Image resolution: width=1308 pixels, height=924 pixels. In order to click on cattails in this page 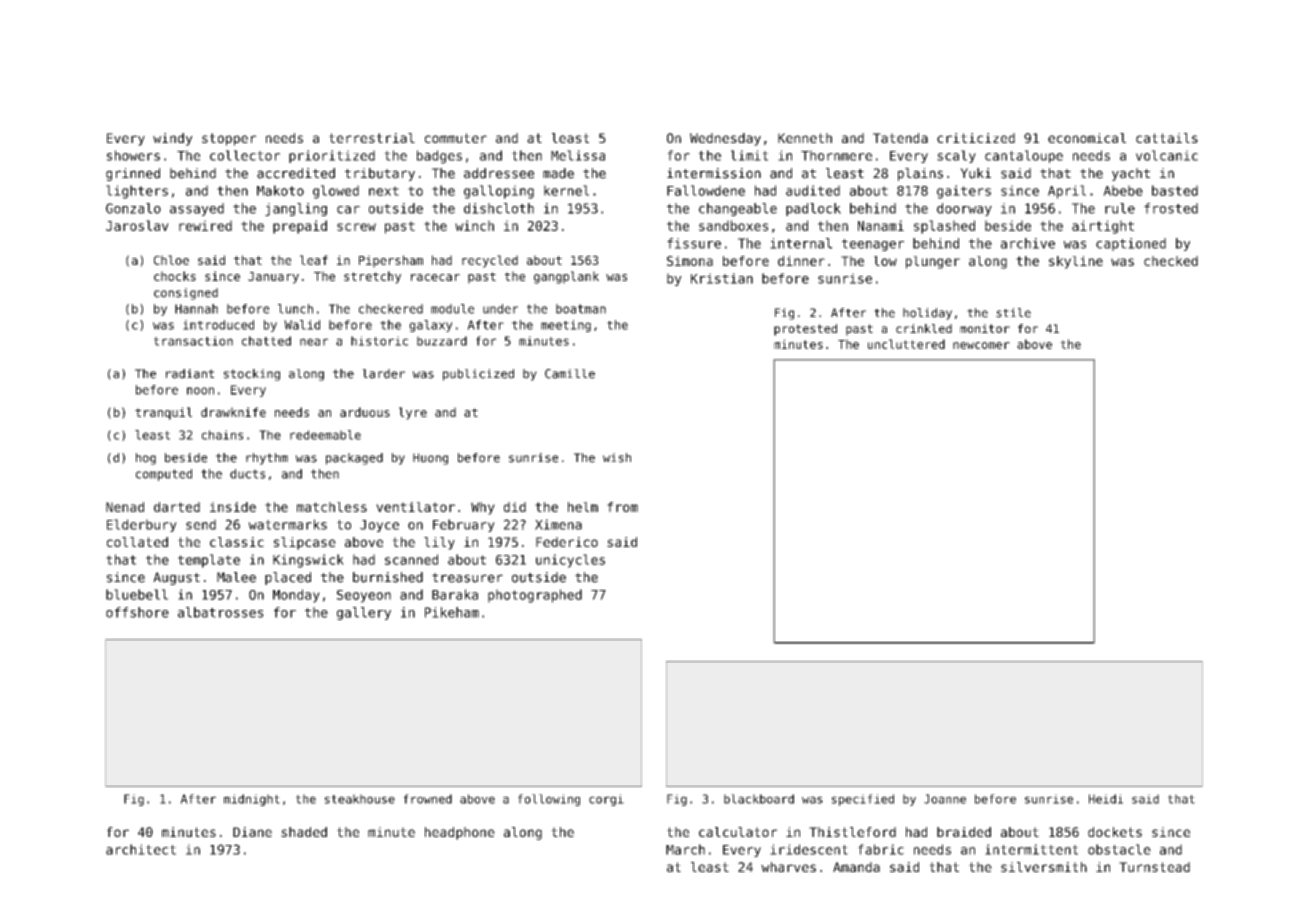, I will do `click(1167, 138)`.
